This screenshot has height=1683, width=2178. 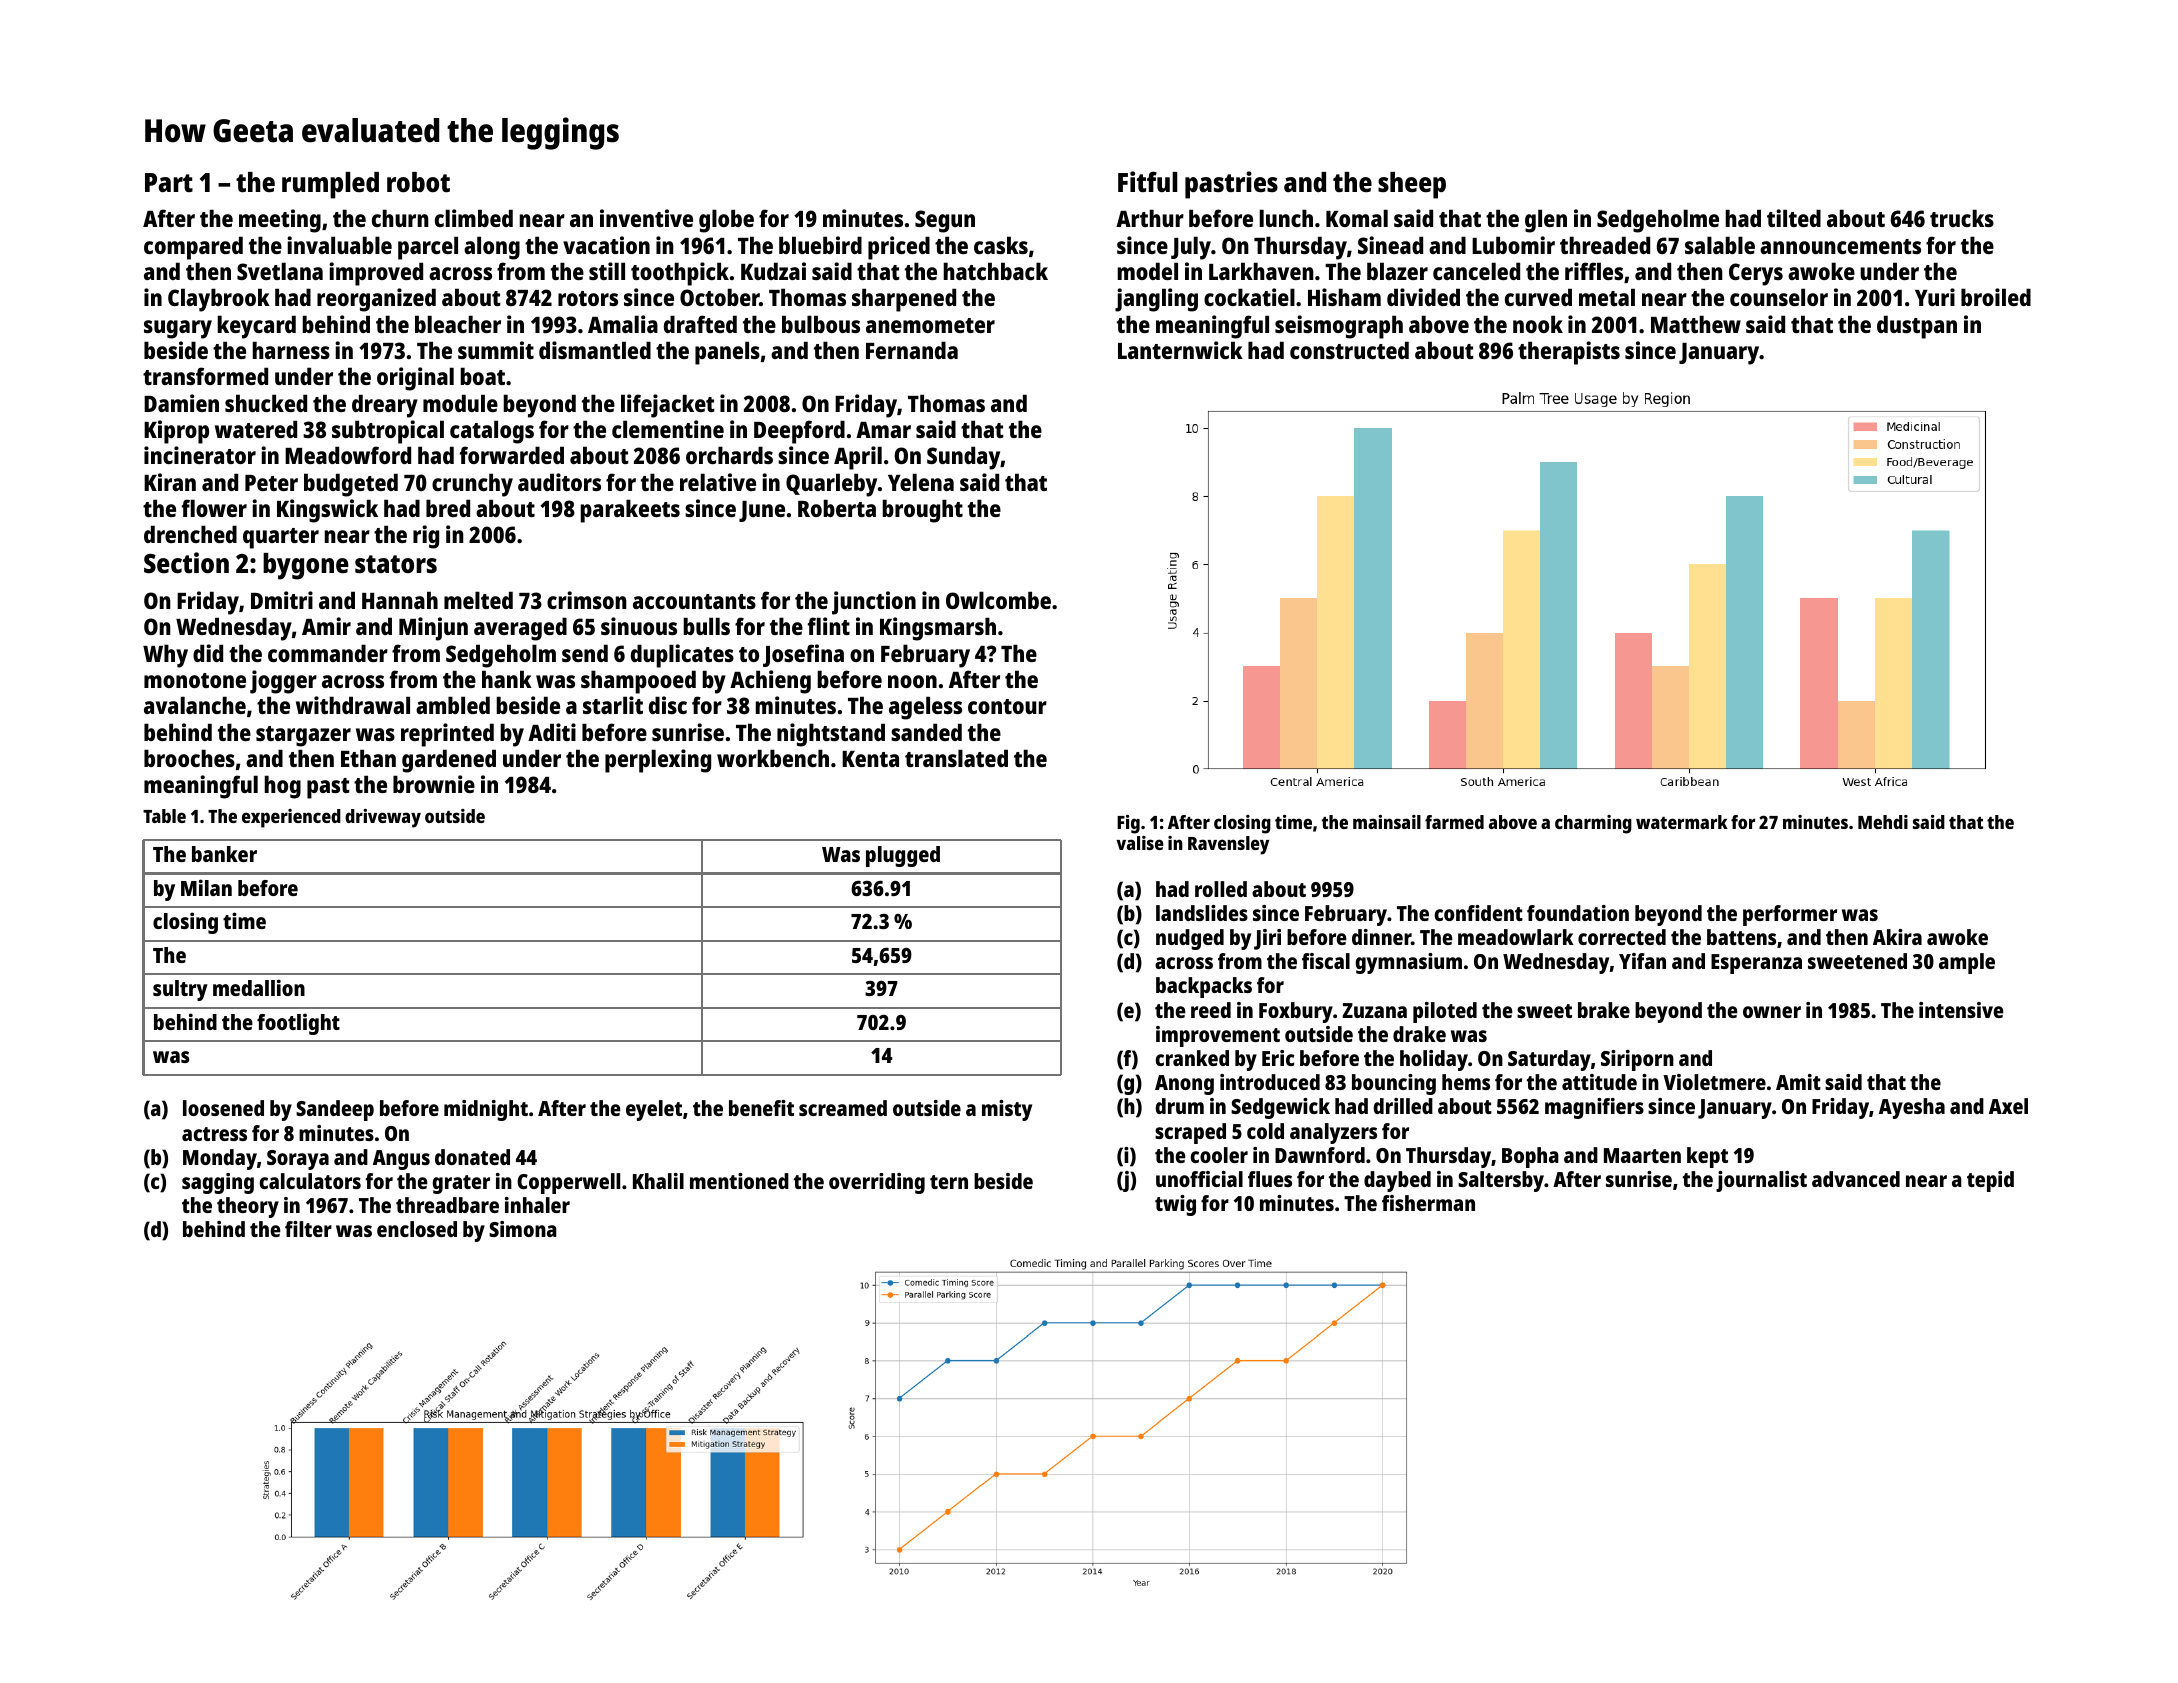 I want to click on noon, so click(x=912, y=681).
